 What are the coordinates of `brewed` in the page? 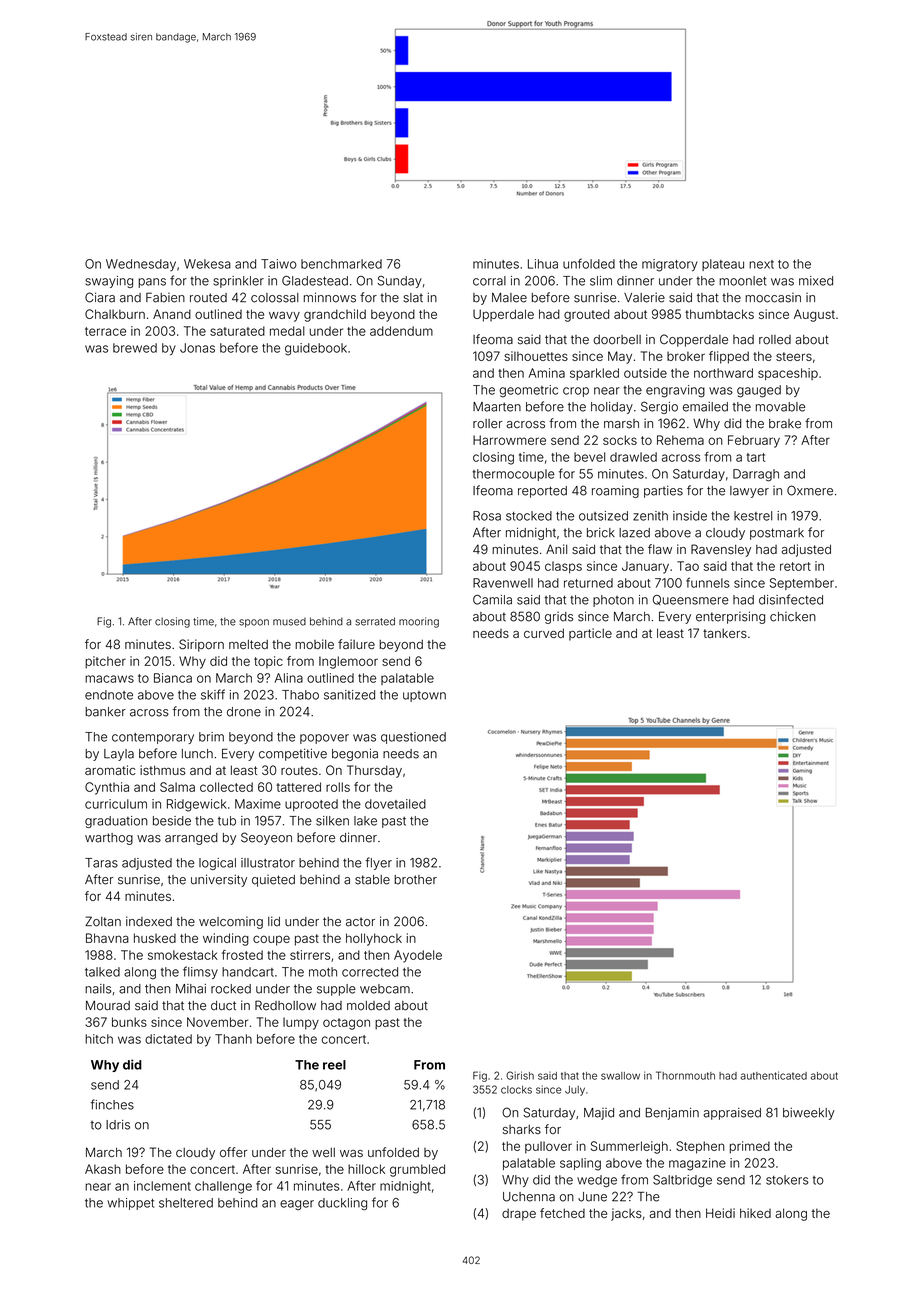 It's located at (135, 348).
